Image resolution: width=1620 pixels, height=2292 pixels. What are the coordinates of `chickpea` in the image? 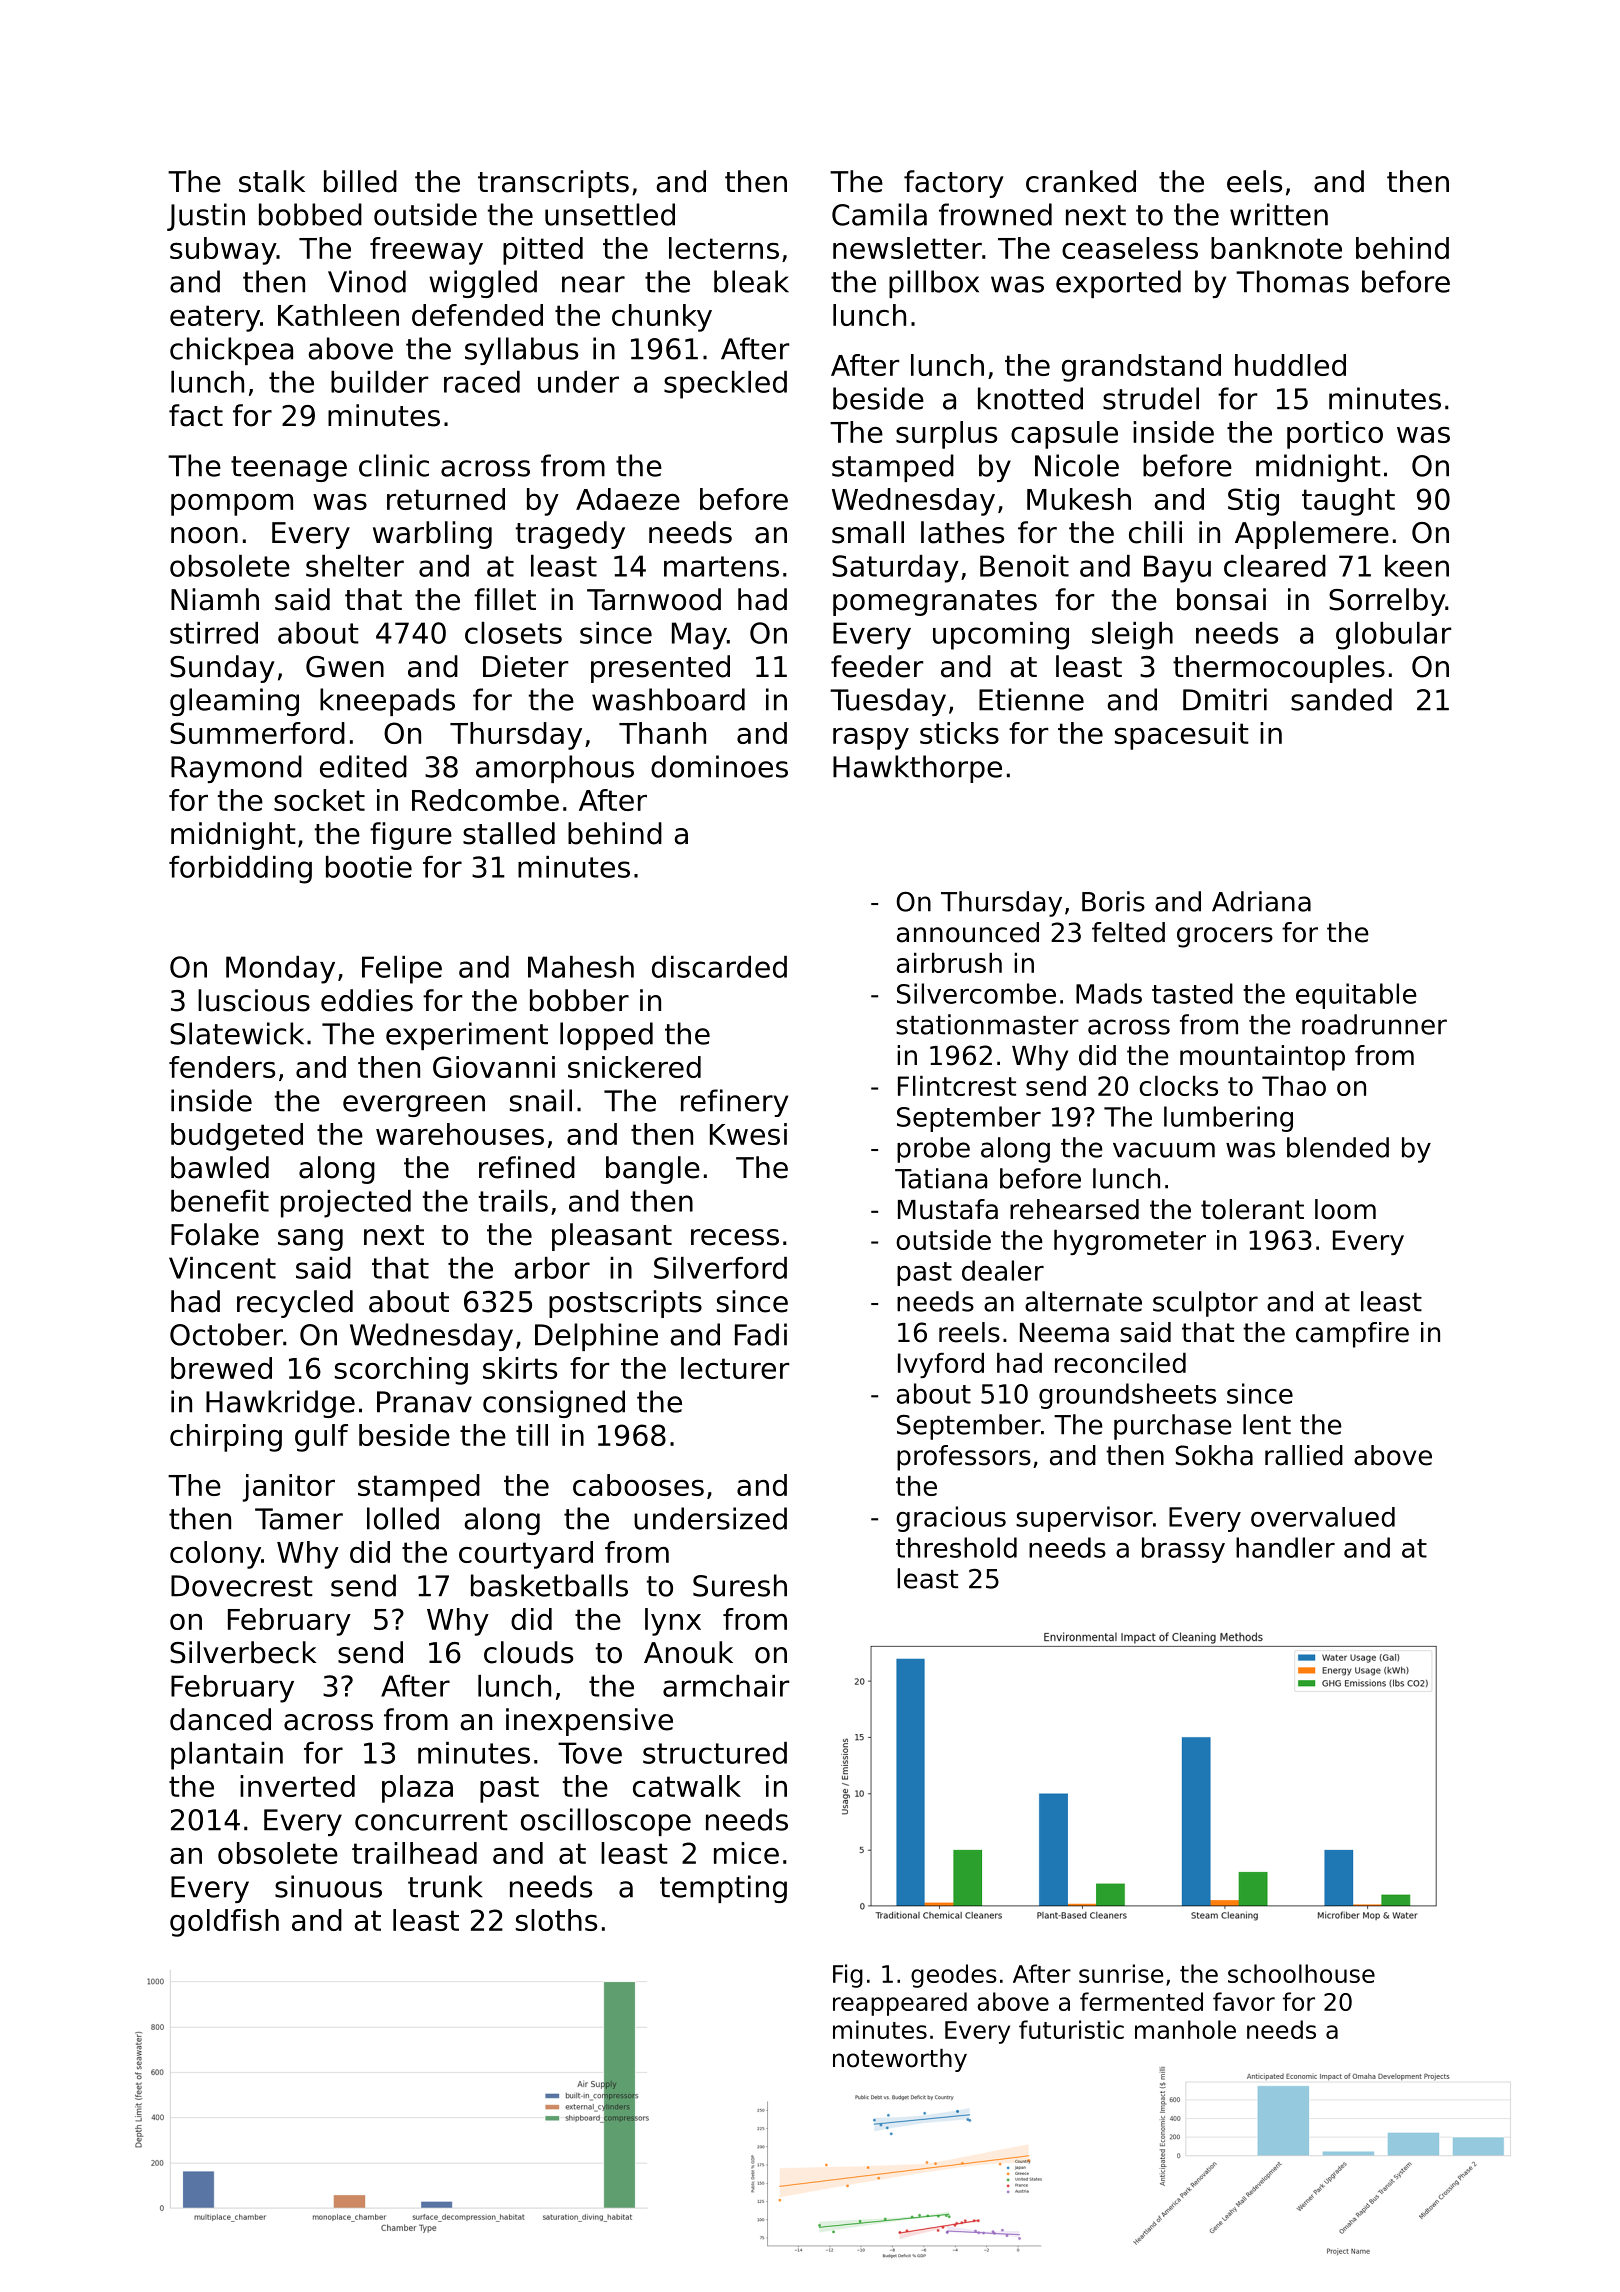 It's located at (231, 351).
